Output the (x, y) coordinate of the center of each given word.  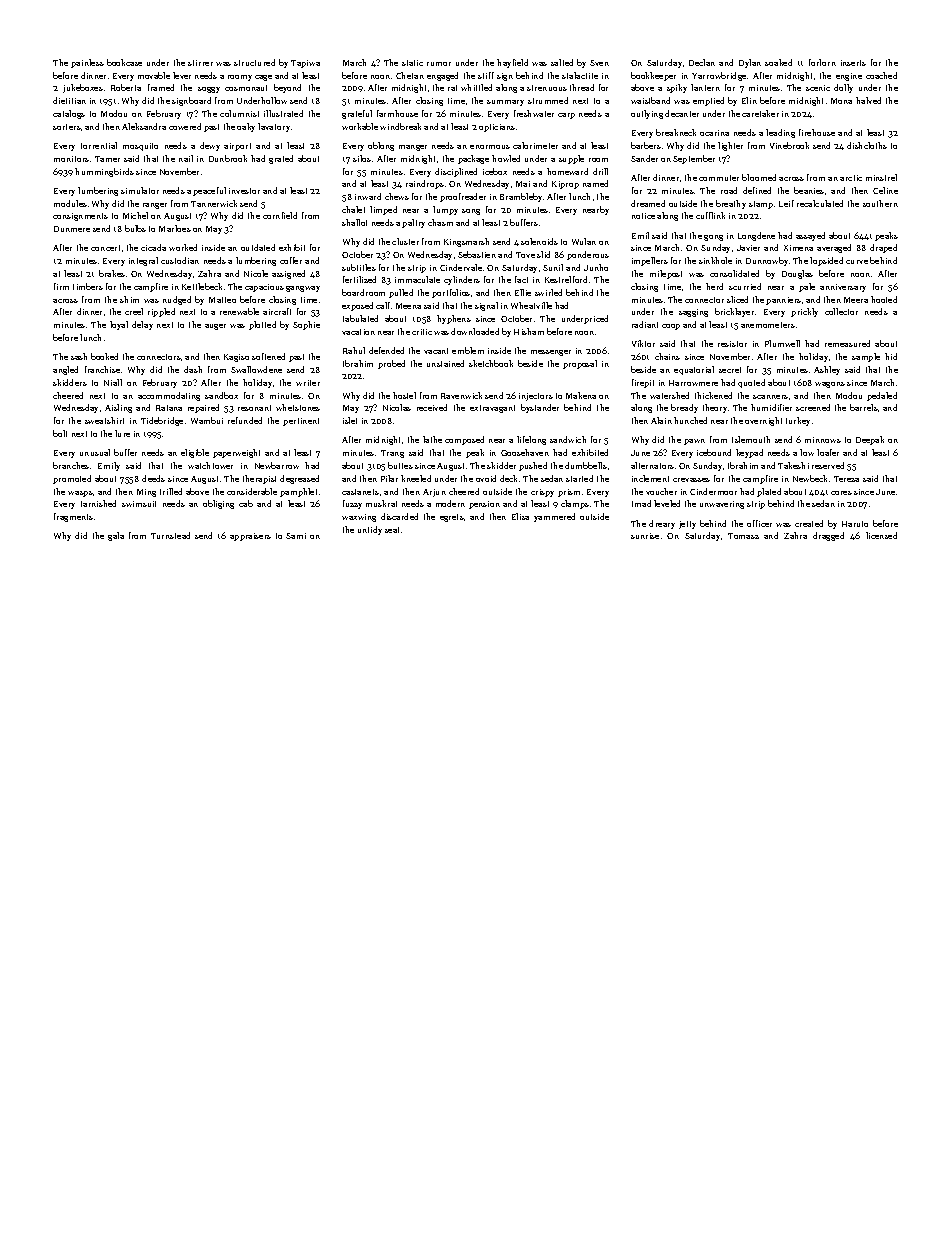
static (412, 63)
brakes (112, 273)
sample (866, 357)
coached (881, 75)
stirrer (200, 63)
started (579, 478)
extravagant (492, 409)
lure (122, 433)
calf (383, 305)
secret (730, 370)
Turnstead (170, 535)
